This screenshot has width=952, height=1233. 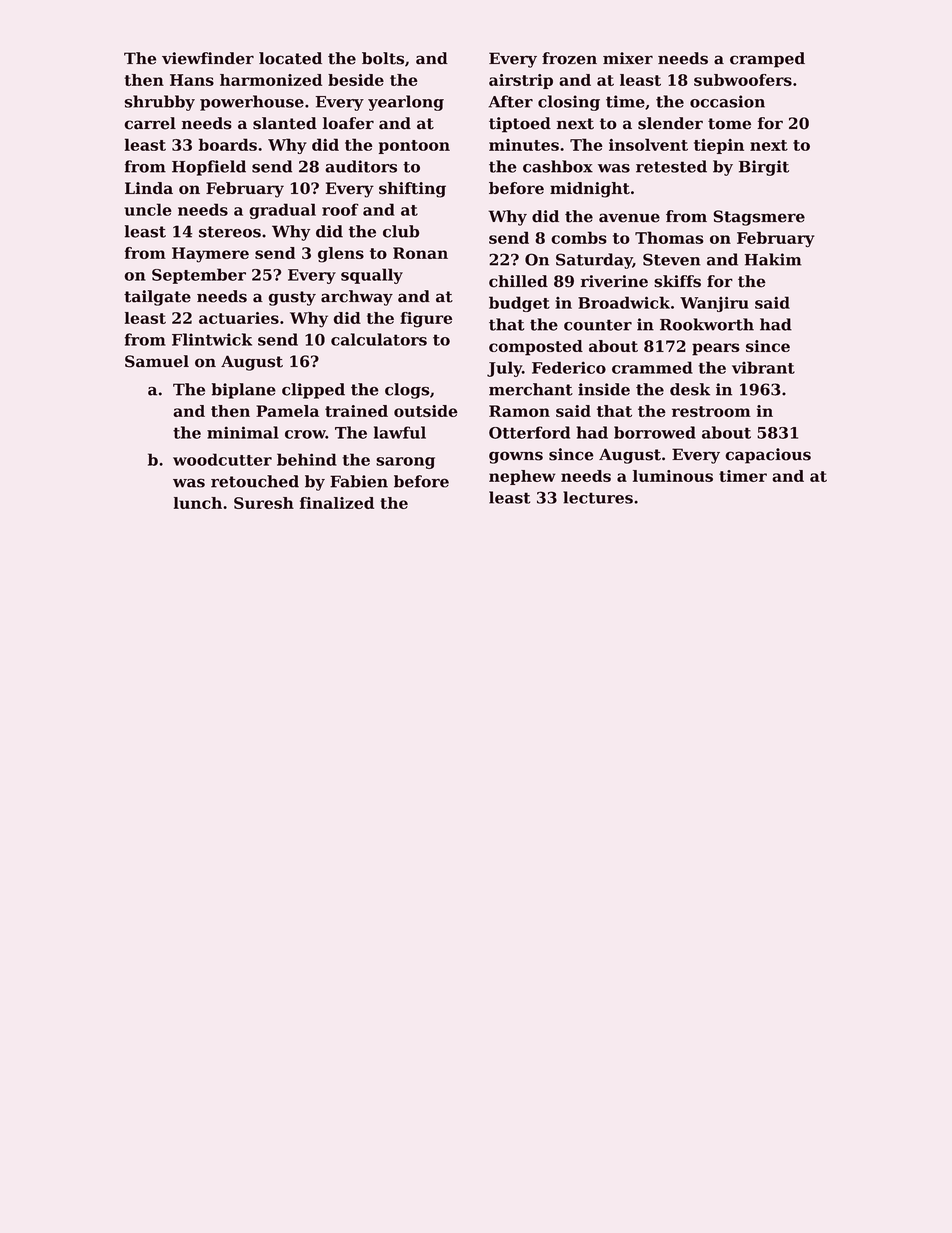 I want to click on located, so click(x=290, y=58).
